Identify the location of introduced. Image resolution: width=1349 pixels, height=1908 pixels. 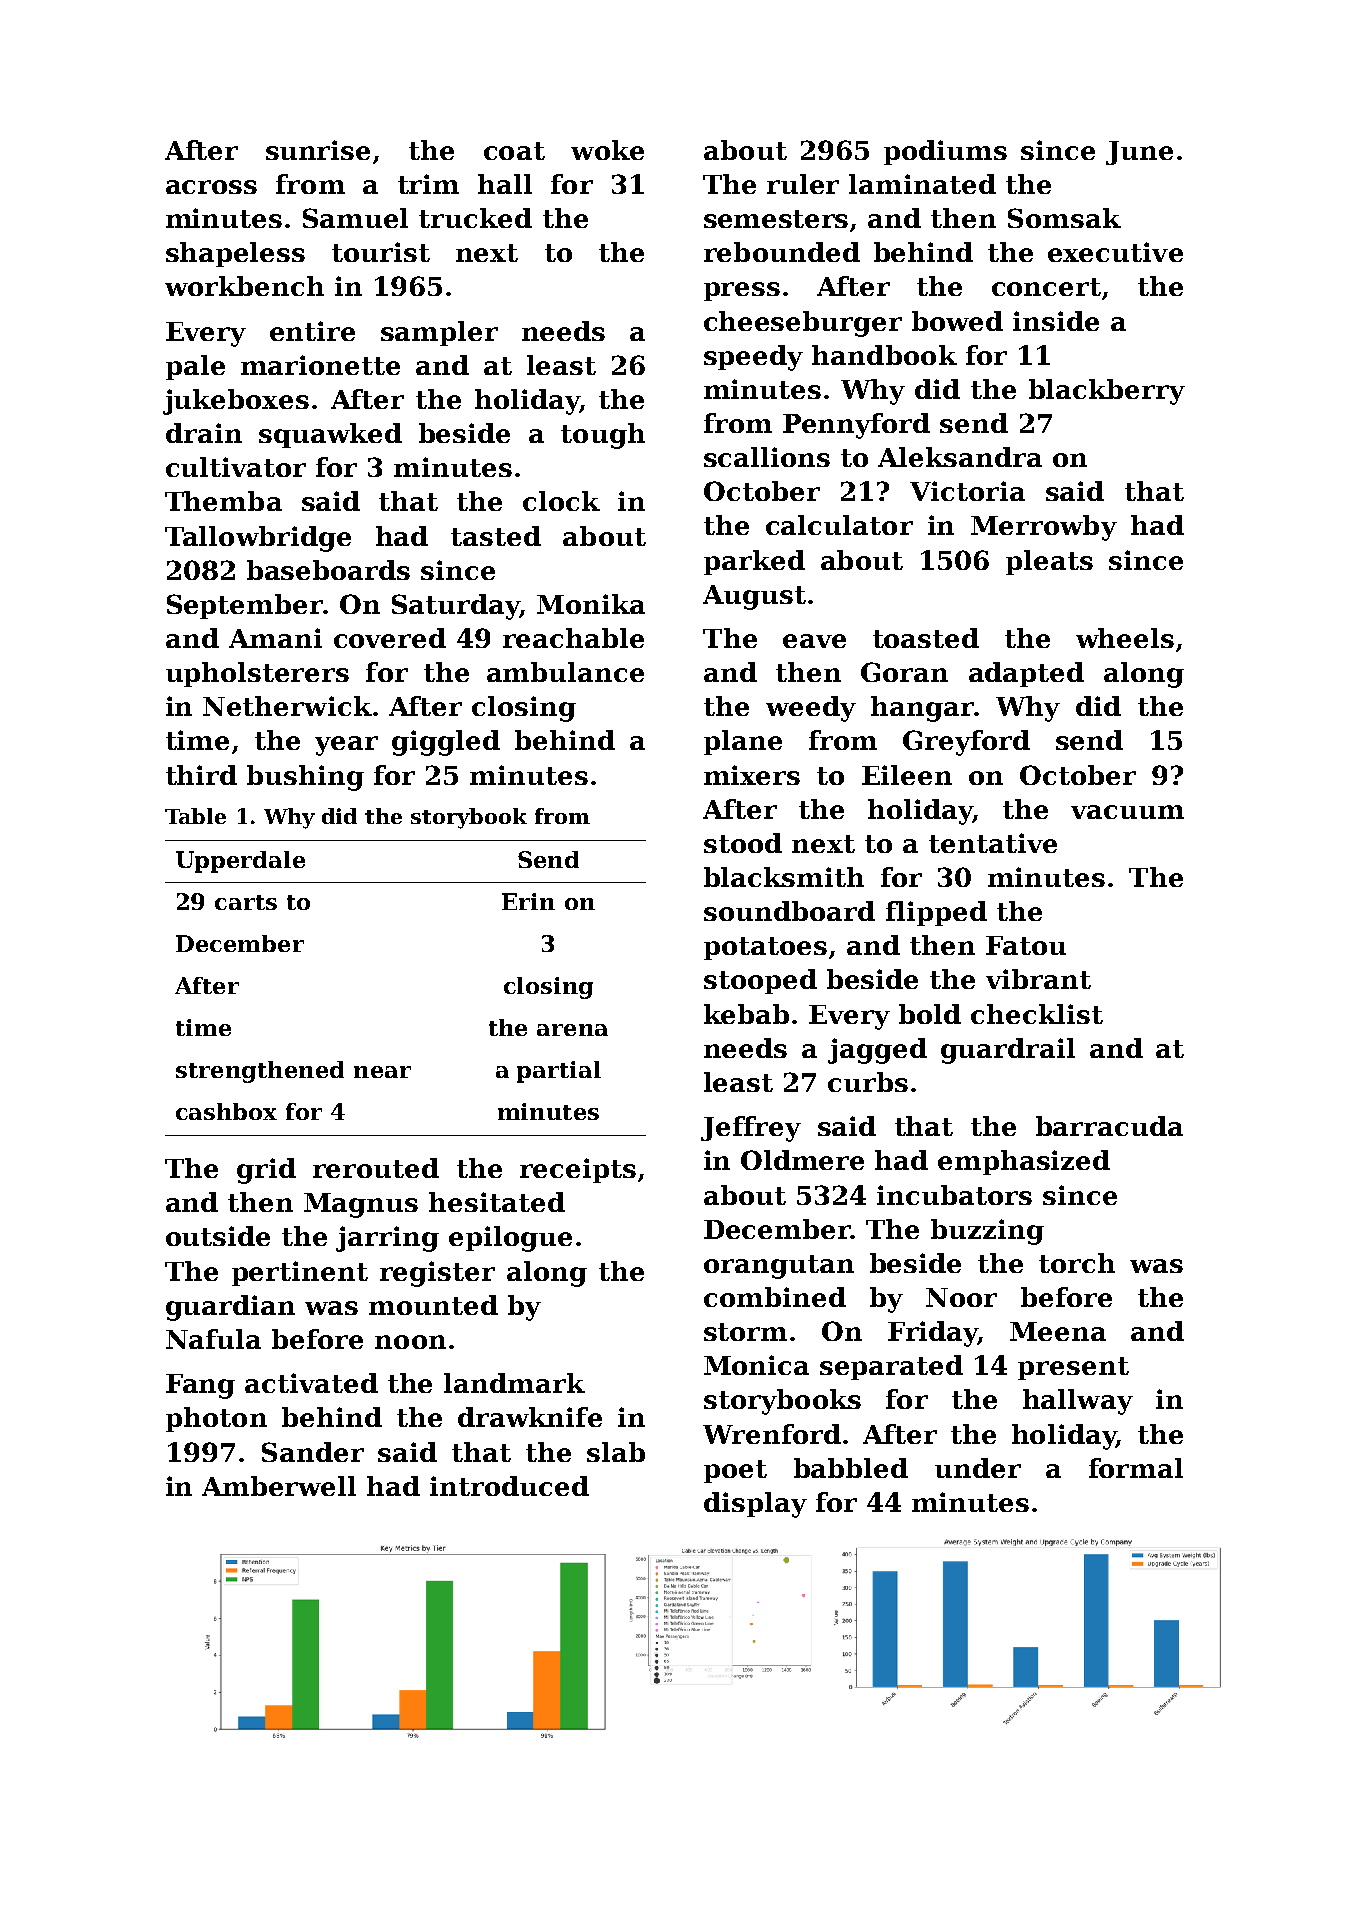
(509, 1486).
